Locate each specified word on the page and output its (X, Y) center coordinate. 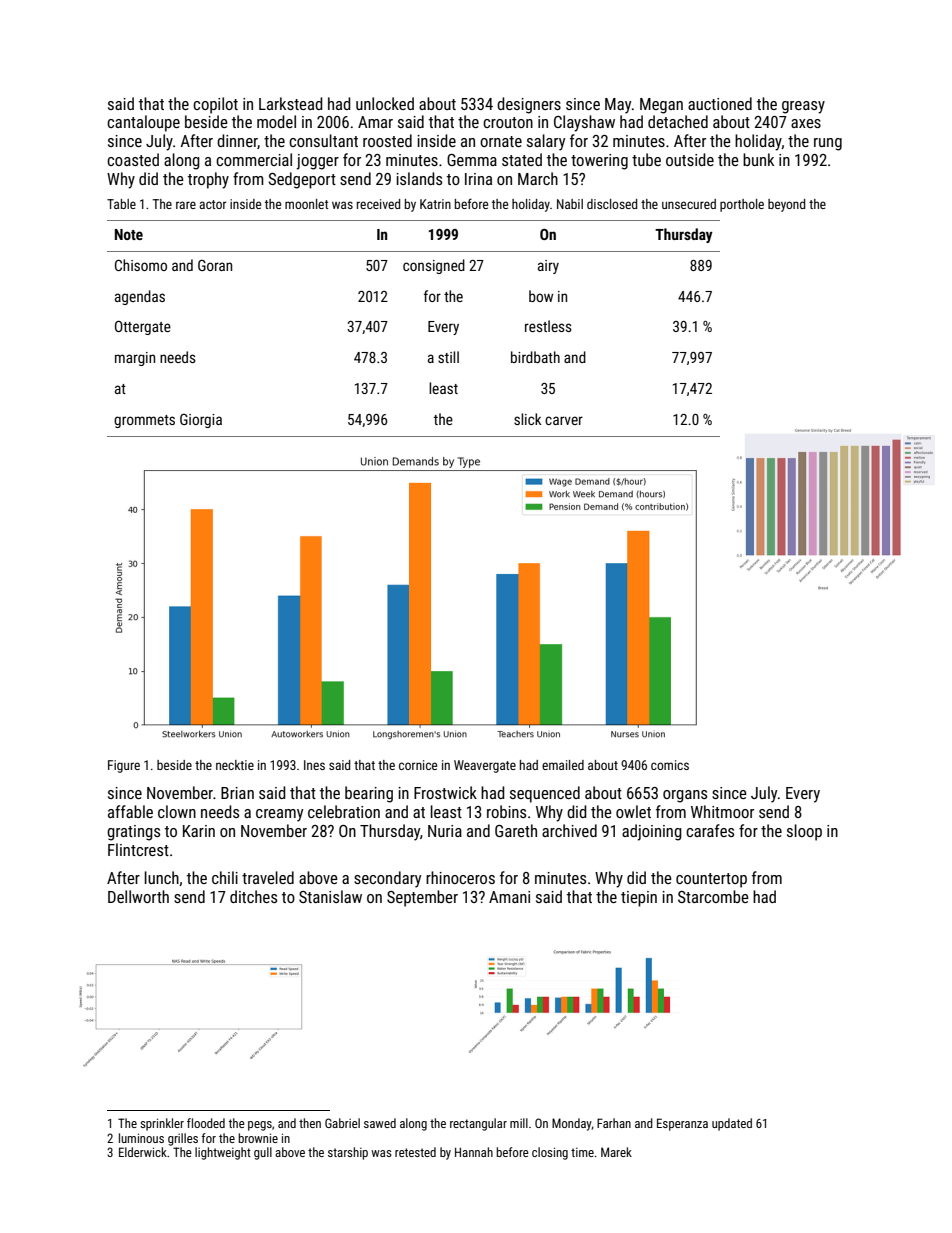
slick (528, 419)
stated (522, 159)
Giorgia (201, 421)
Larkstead (291, 103)
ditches (253, 896)
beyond (786, 205)
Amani (509, 897)
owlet (633, 811)
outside (690, 159)
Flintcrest (138, 849)
